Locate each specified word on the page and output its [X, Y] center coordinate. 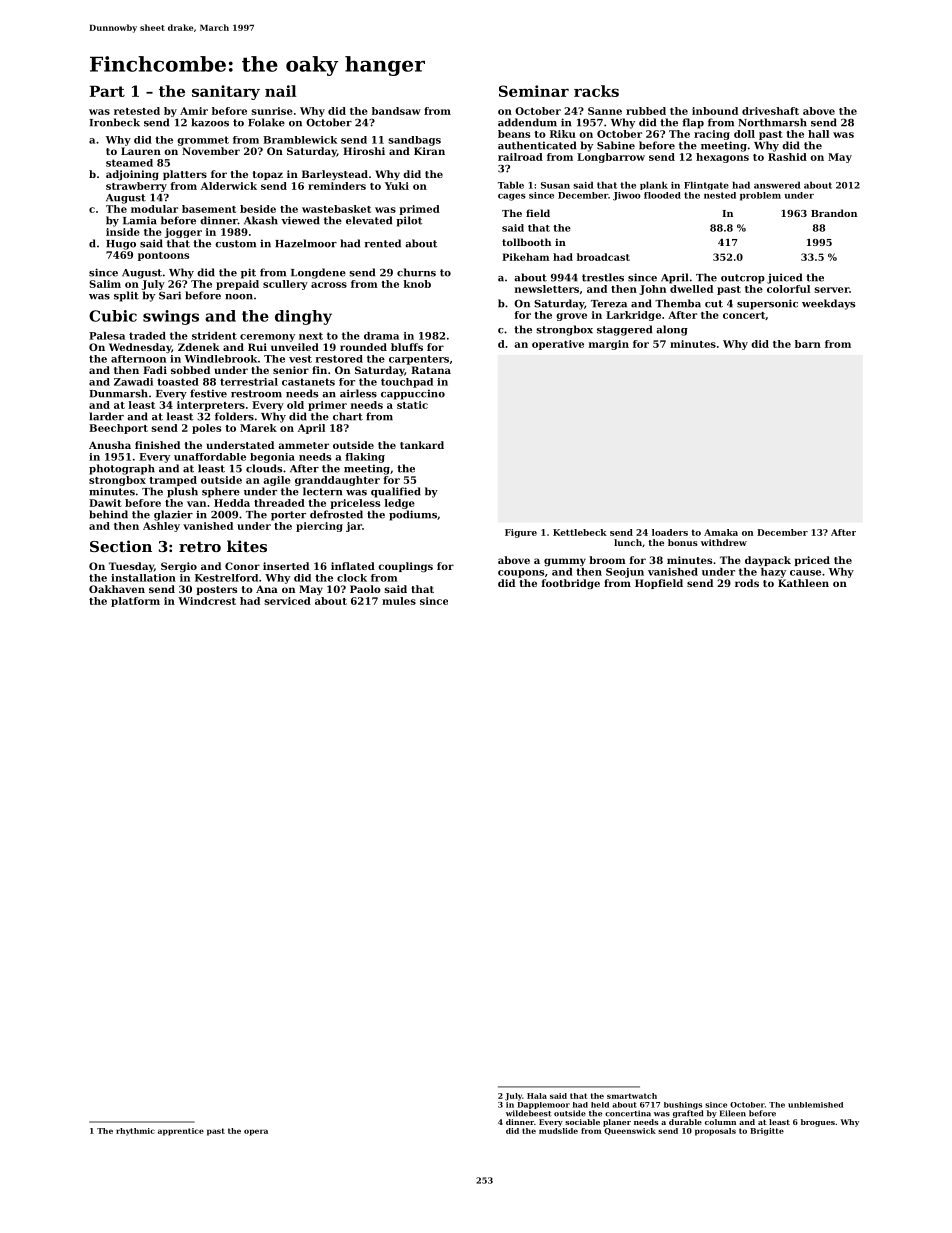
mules [399, 601]
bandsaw [396, 111]
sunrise [272, 111]
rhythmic [135, 1132]
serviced [288, 601]
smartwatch [632, 1096]
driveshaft [770, 111]
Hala [537, 1096]
